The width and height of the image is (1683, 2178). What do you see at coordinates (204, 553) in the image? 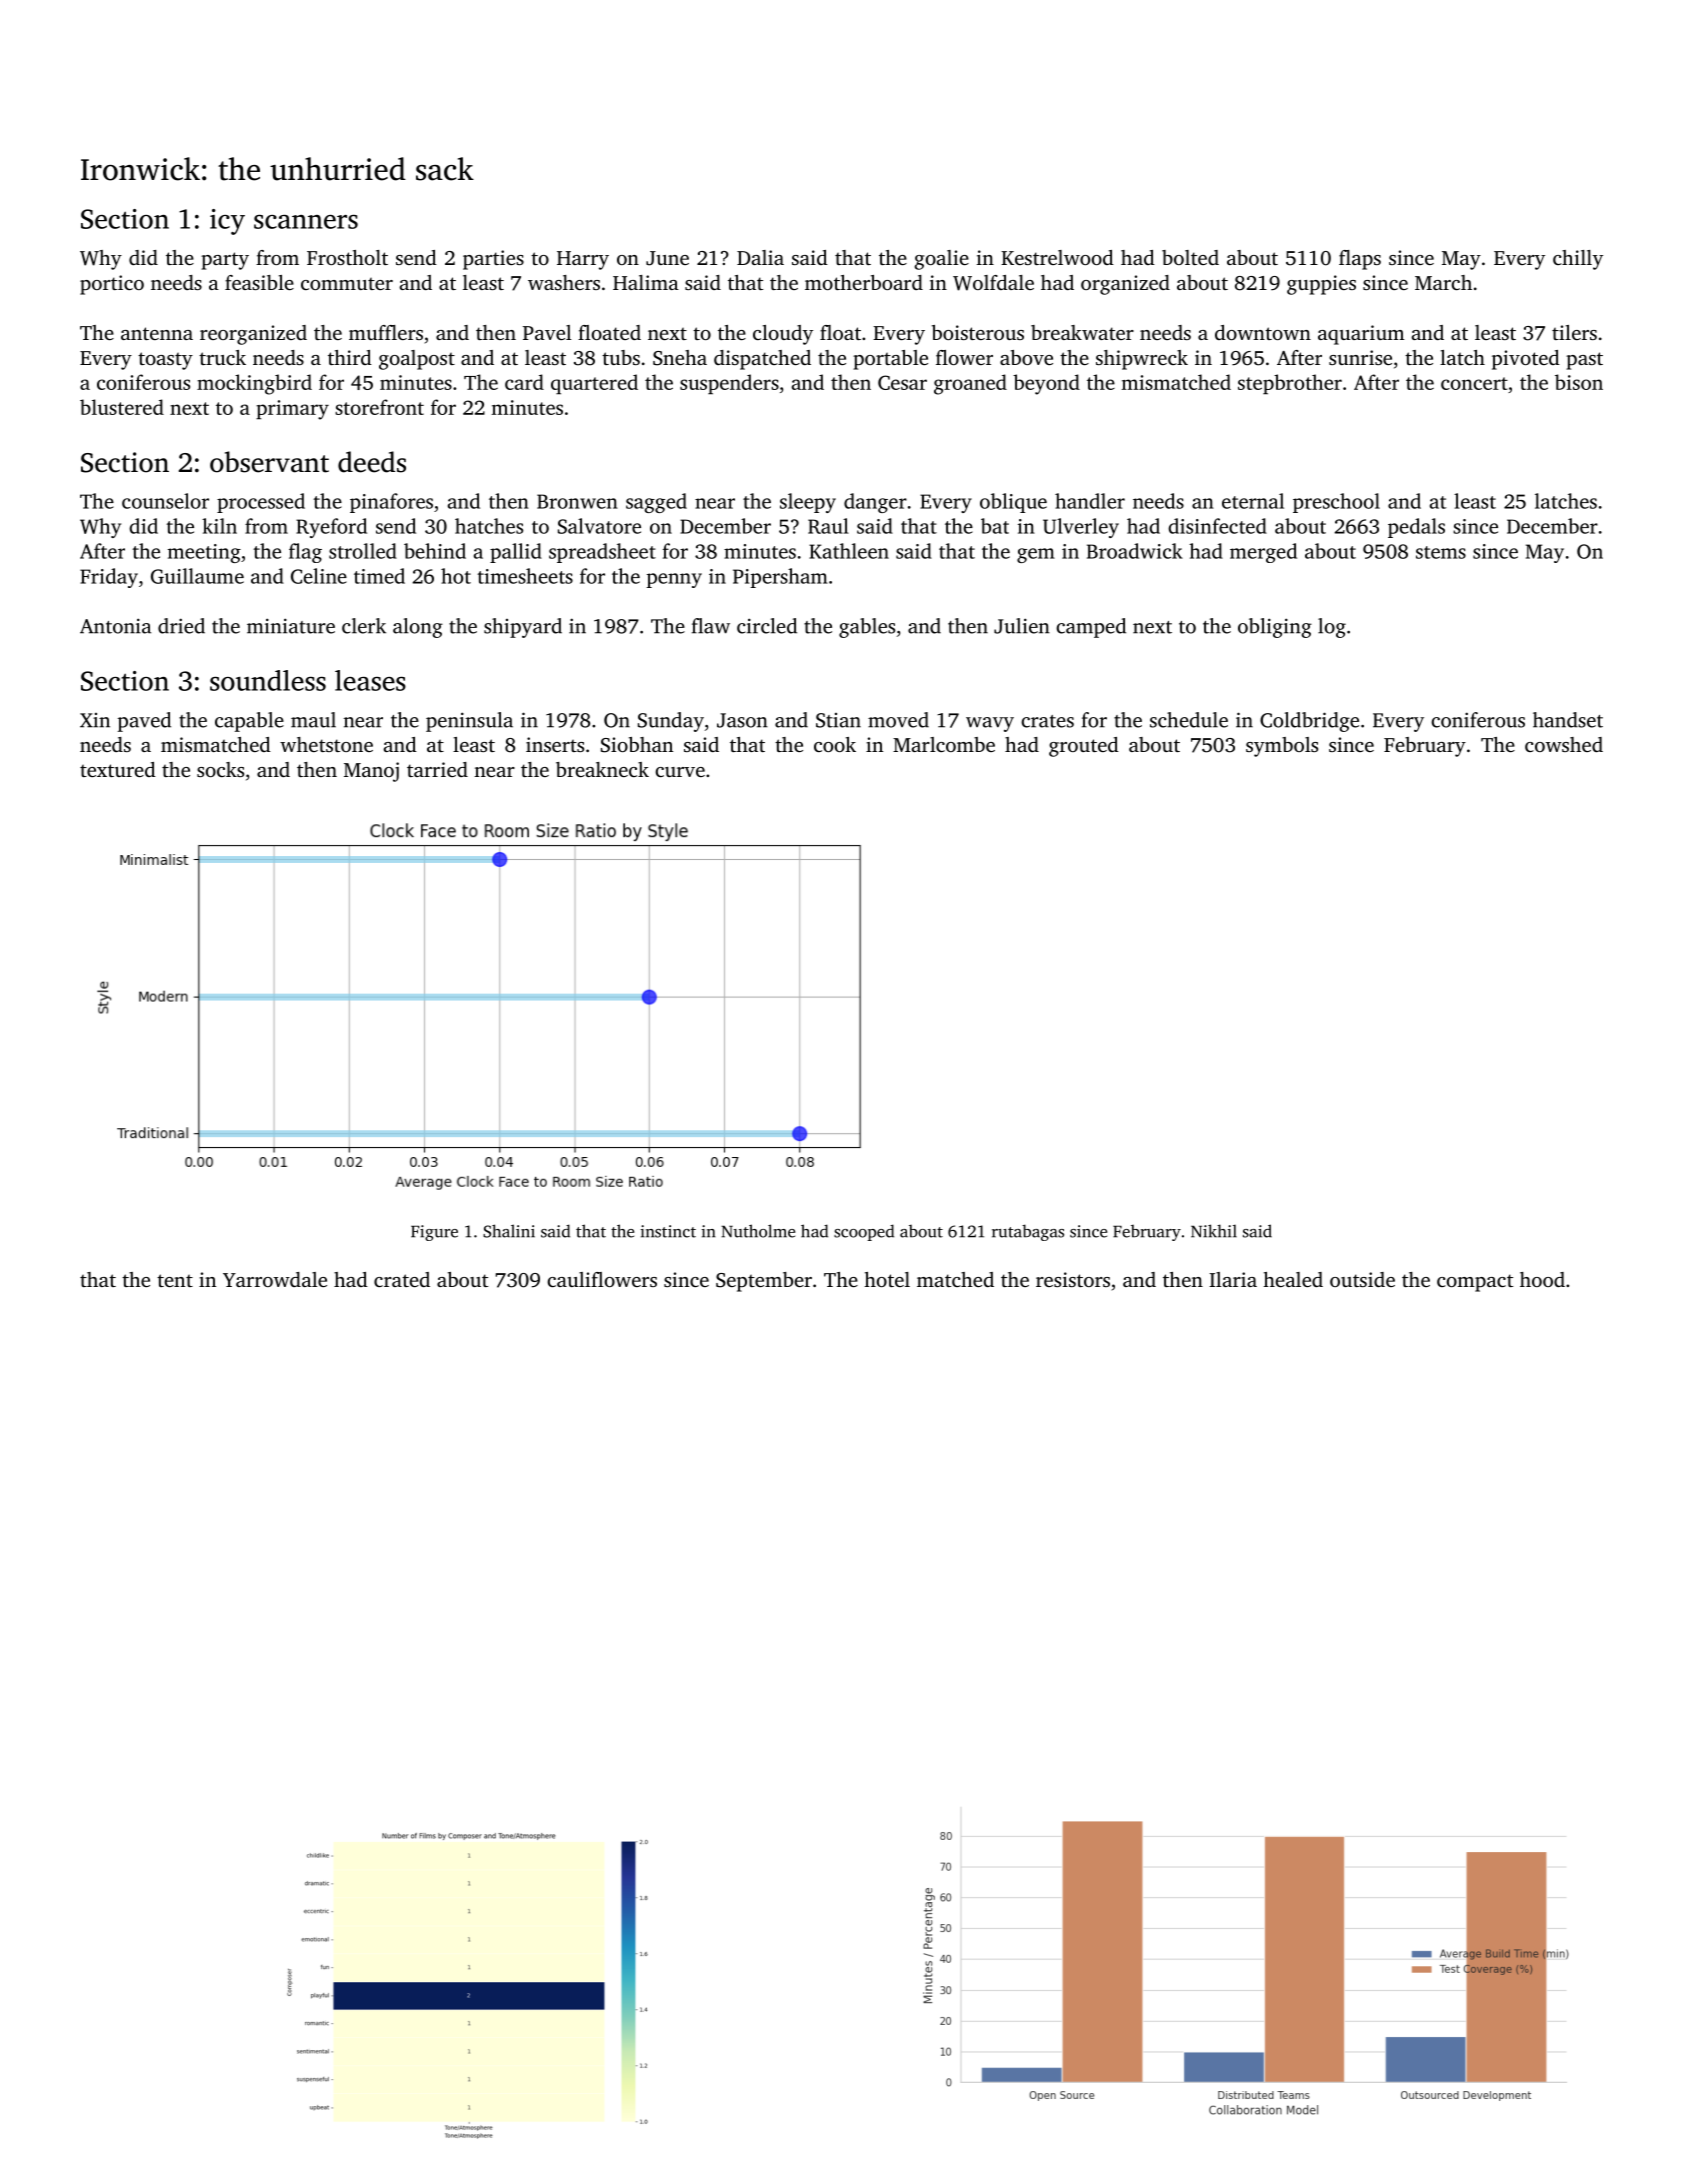
I see `meeting` at bounding box center [204, 553].
